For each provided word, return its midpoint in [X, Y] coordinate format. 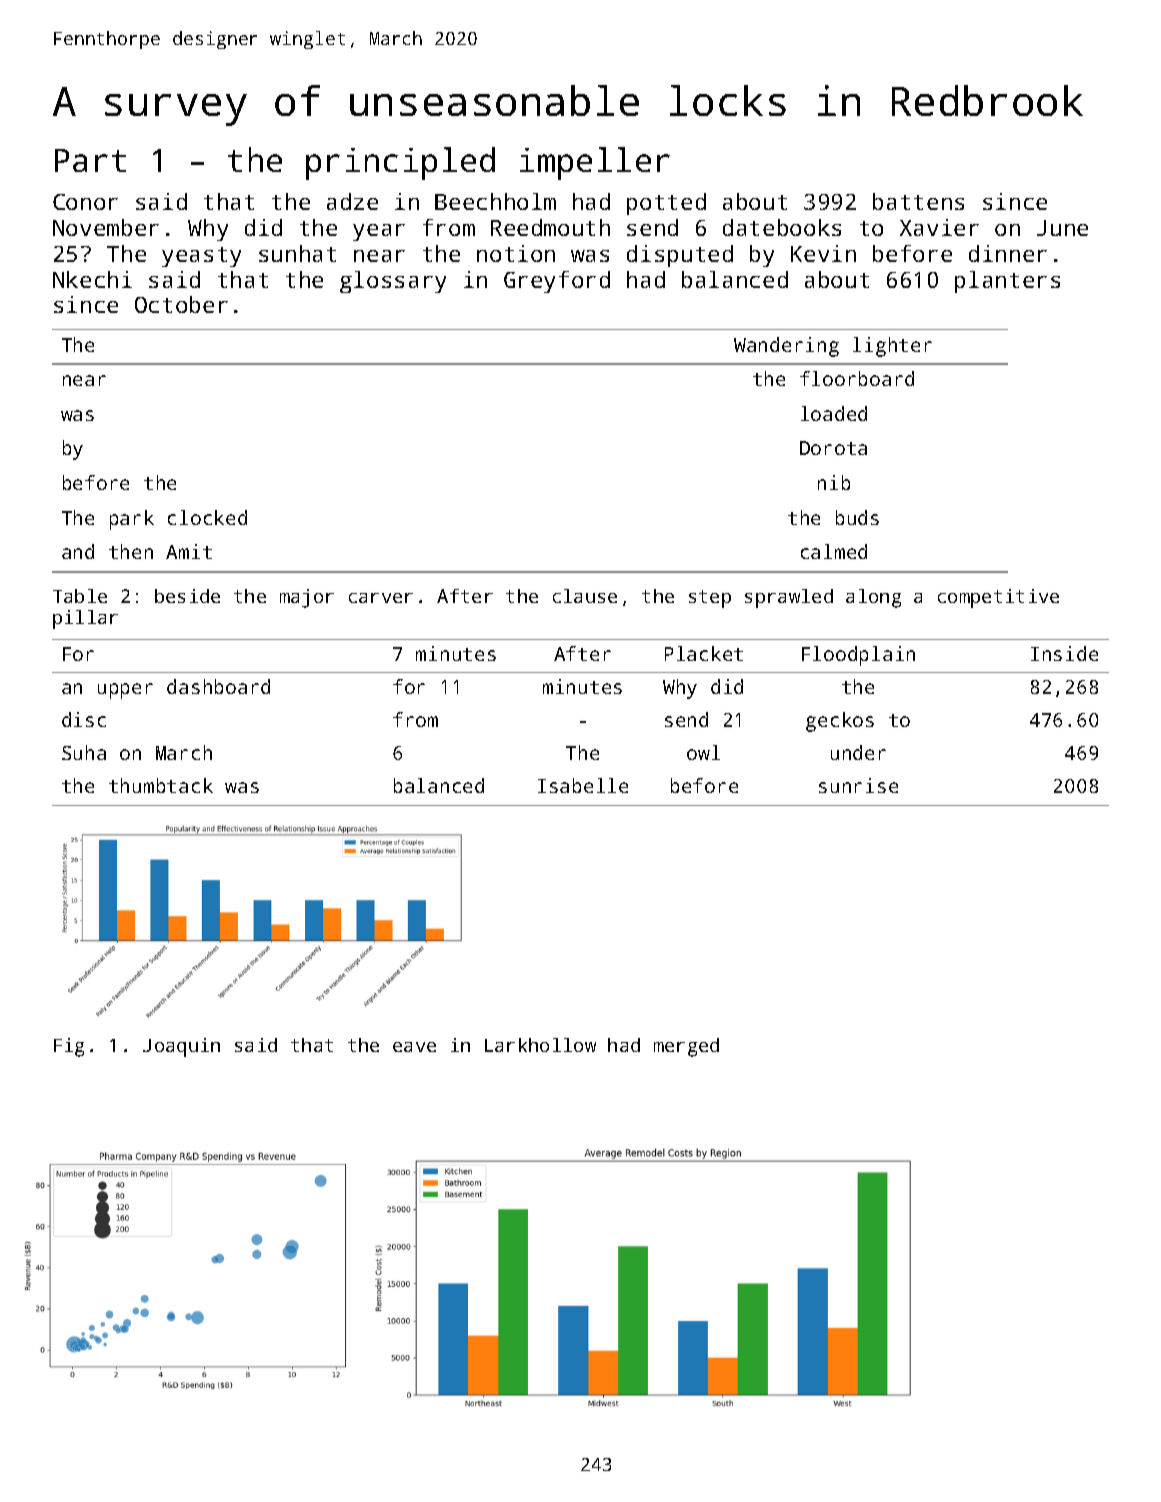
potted [666, 204]
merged [686, 1047]
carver [381, 598]
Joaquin [181, 1047]
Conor [85, 202]
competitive [998, 598]
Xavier [939, 227]
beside [187, 596]
